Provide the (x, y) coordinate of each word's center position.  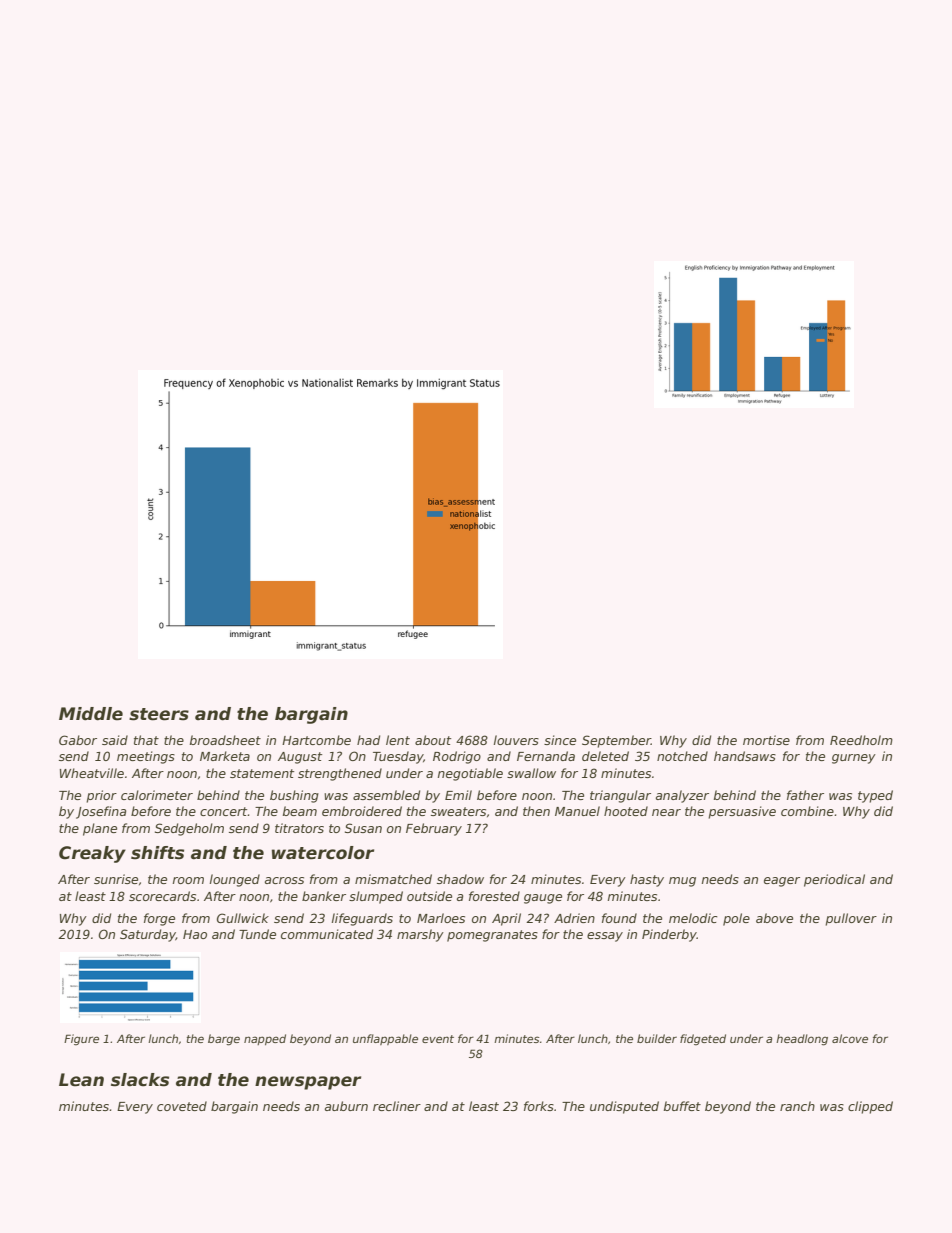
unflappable (385, 1039)
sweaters (458, 811)
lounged (235, 880)
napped (265, 1039)
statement (262, 773)
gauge (543, 899)
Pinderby (669, 935)
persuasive (742, 812)
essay (605, 937)
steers (159, 714)
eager (782, 882)
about (433, 740)
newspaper (308, 1083)
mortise (766, 740)
